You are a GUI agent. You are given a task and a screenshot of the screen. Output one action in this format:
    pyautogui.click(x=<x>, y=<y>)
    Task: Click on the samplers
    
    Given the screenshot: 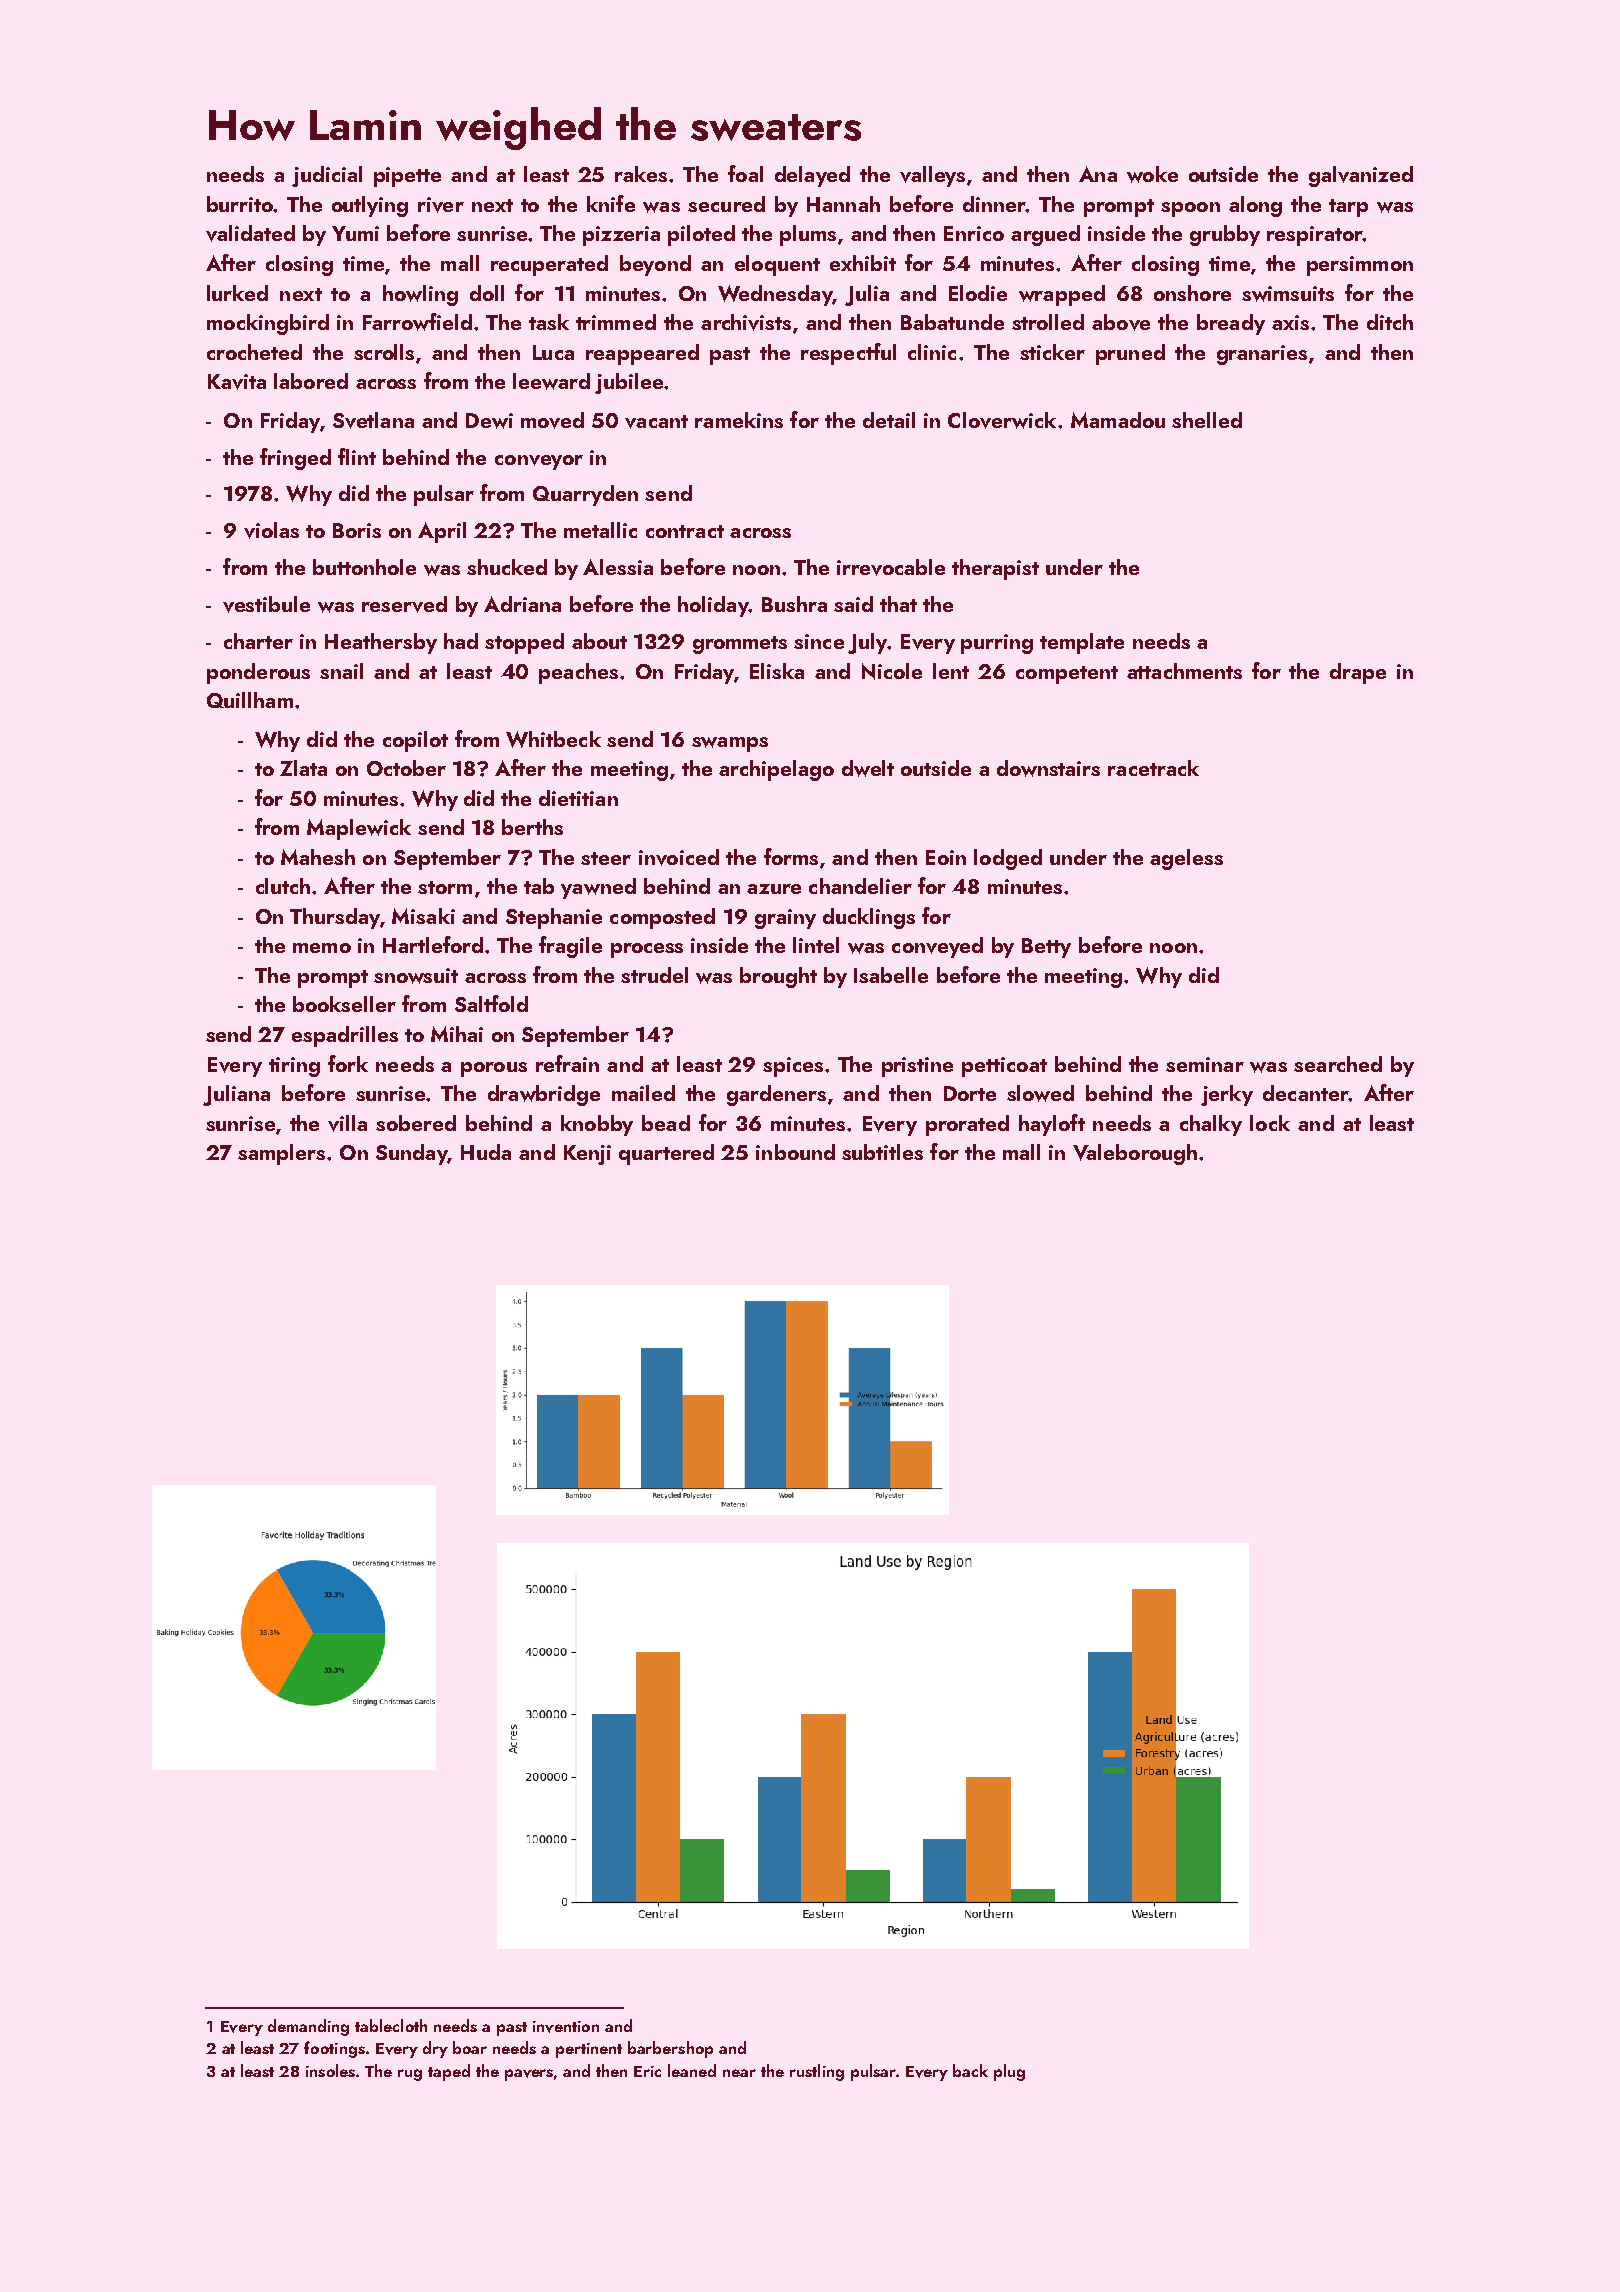 What is the action you would take?
    pyautogui.click(x=281, y=1154)
